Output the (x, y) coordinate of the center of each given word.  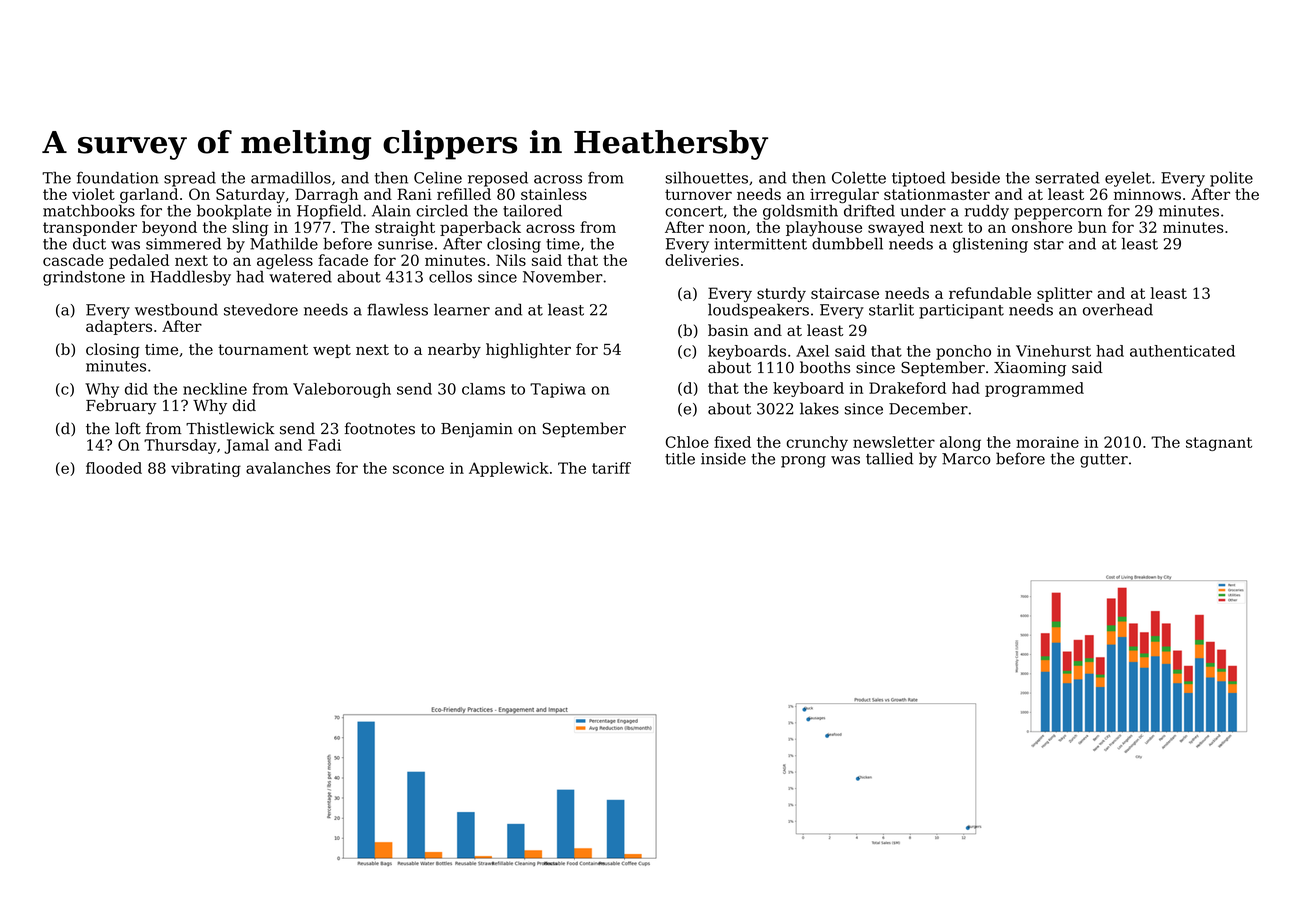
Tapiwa (558, 390)
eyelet (1128, 179)
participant (961, 311)
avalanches (288, 468)
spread (190, 179)
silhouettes (706, 177)
